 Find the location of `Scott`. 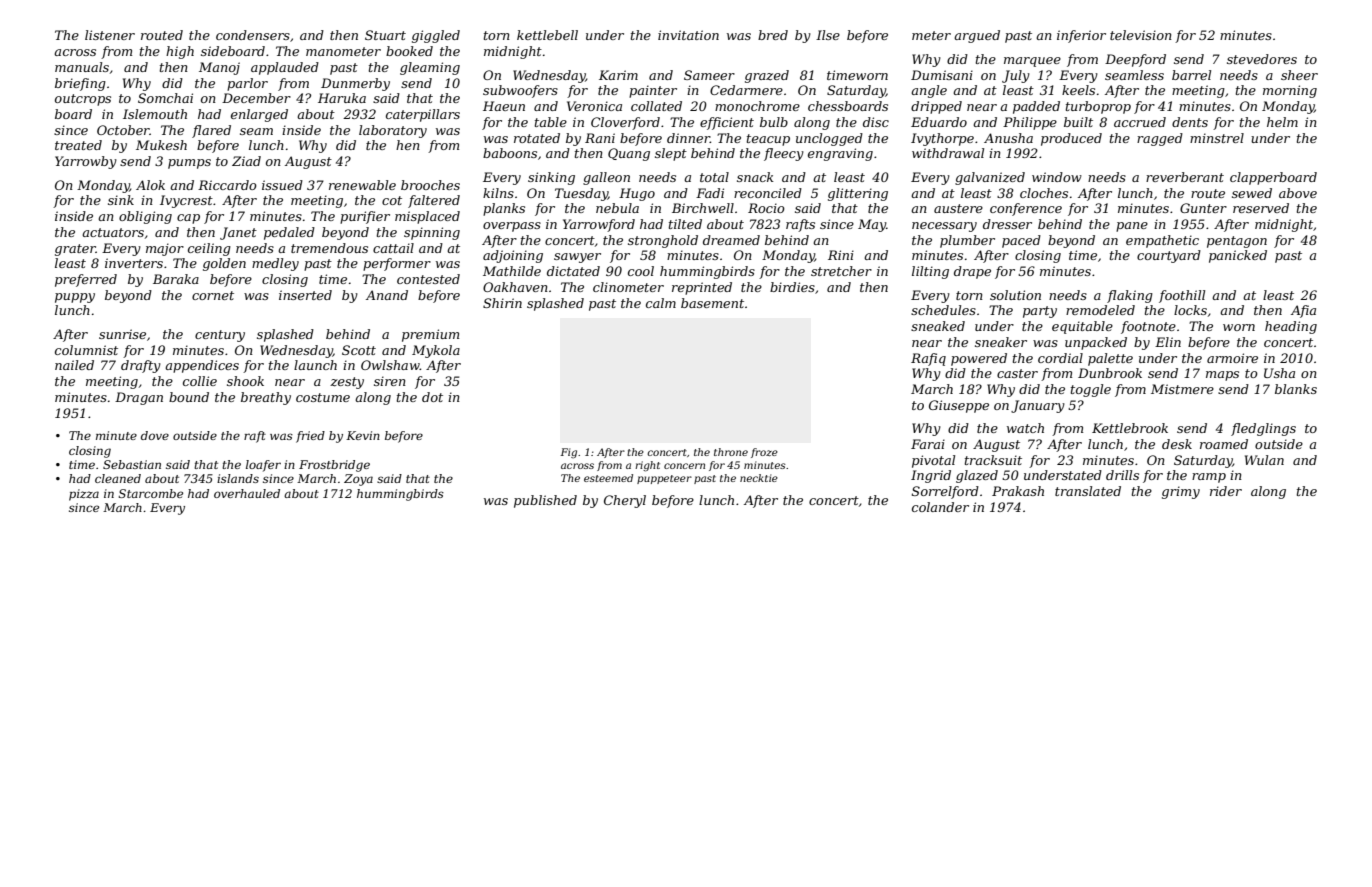

Scott is located at coordinates (359, 350).
